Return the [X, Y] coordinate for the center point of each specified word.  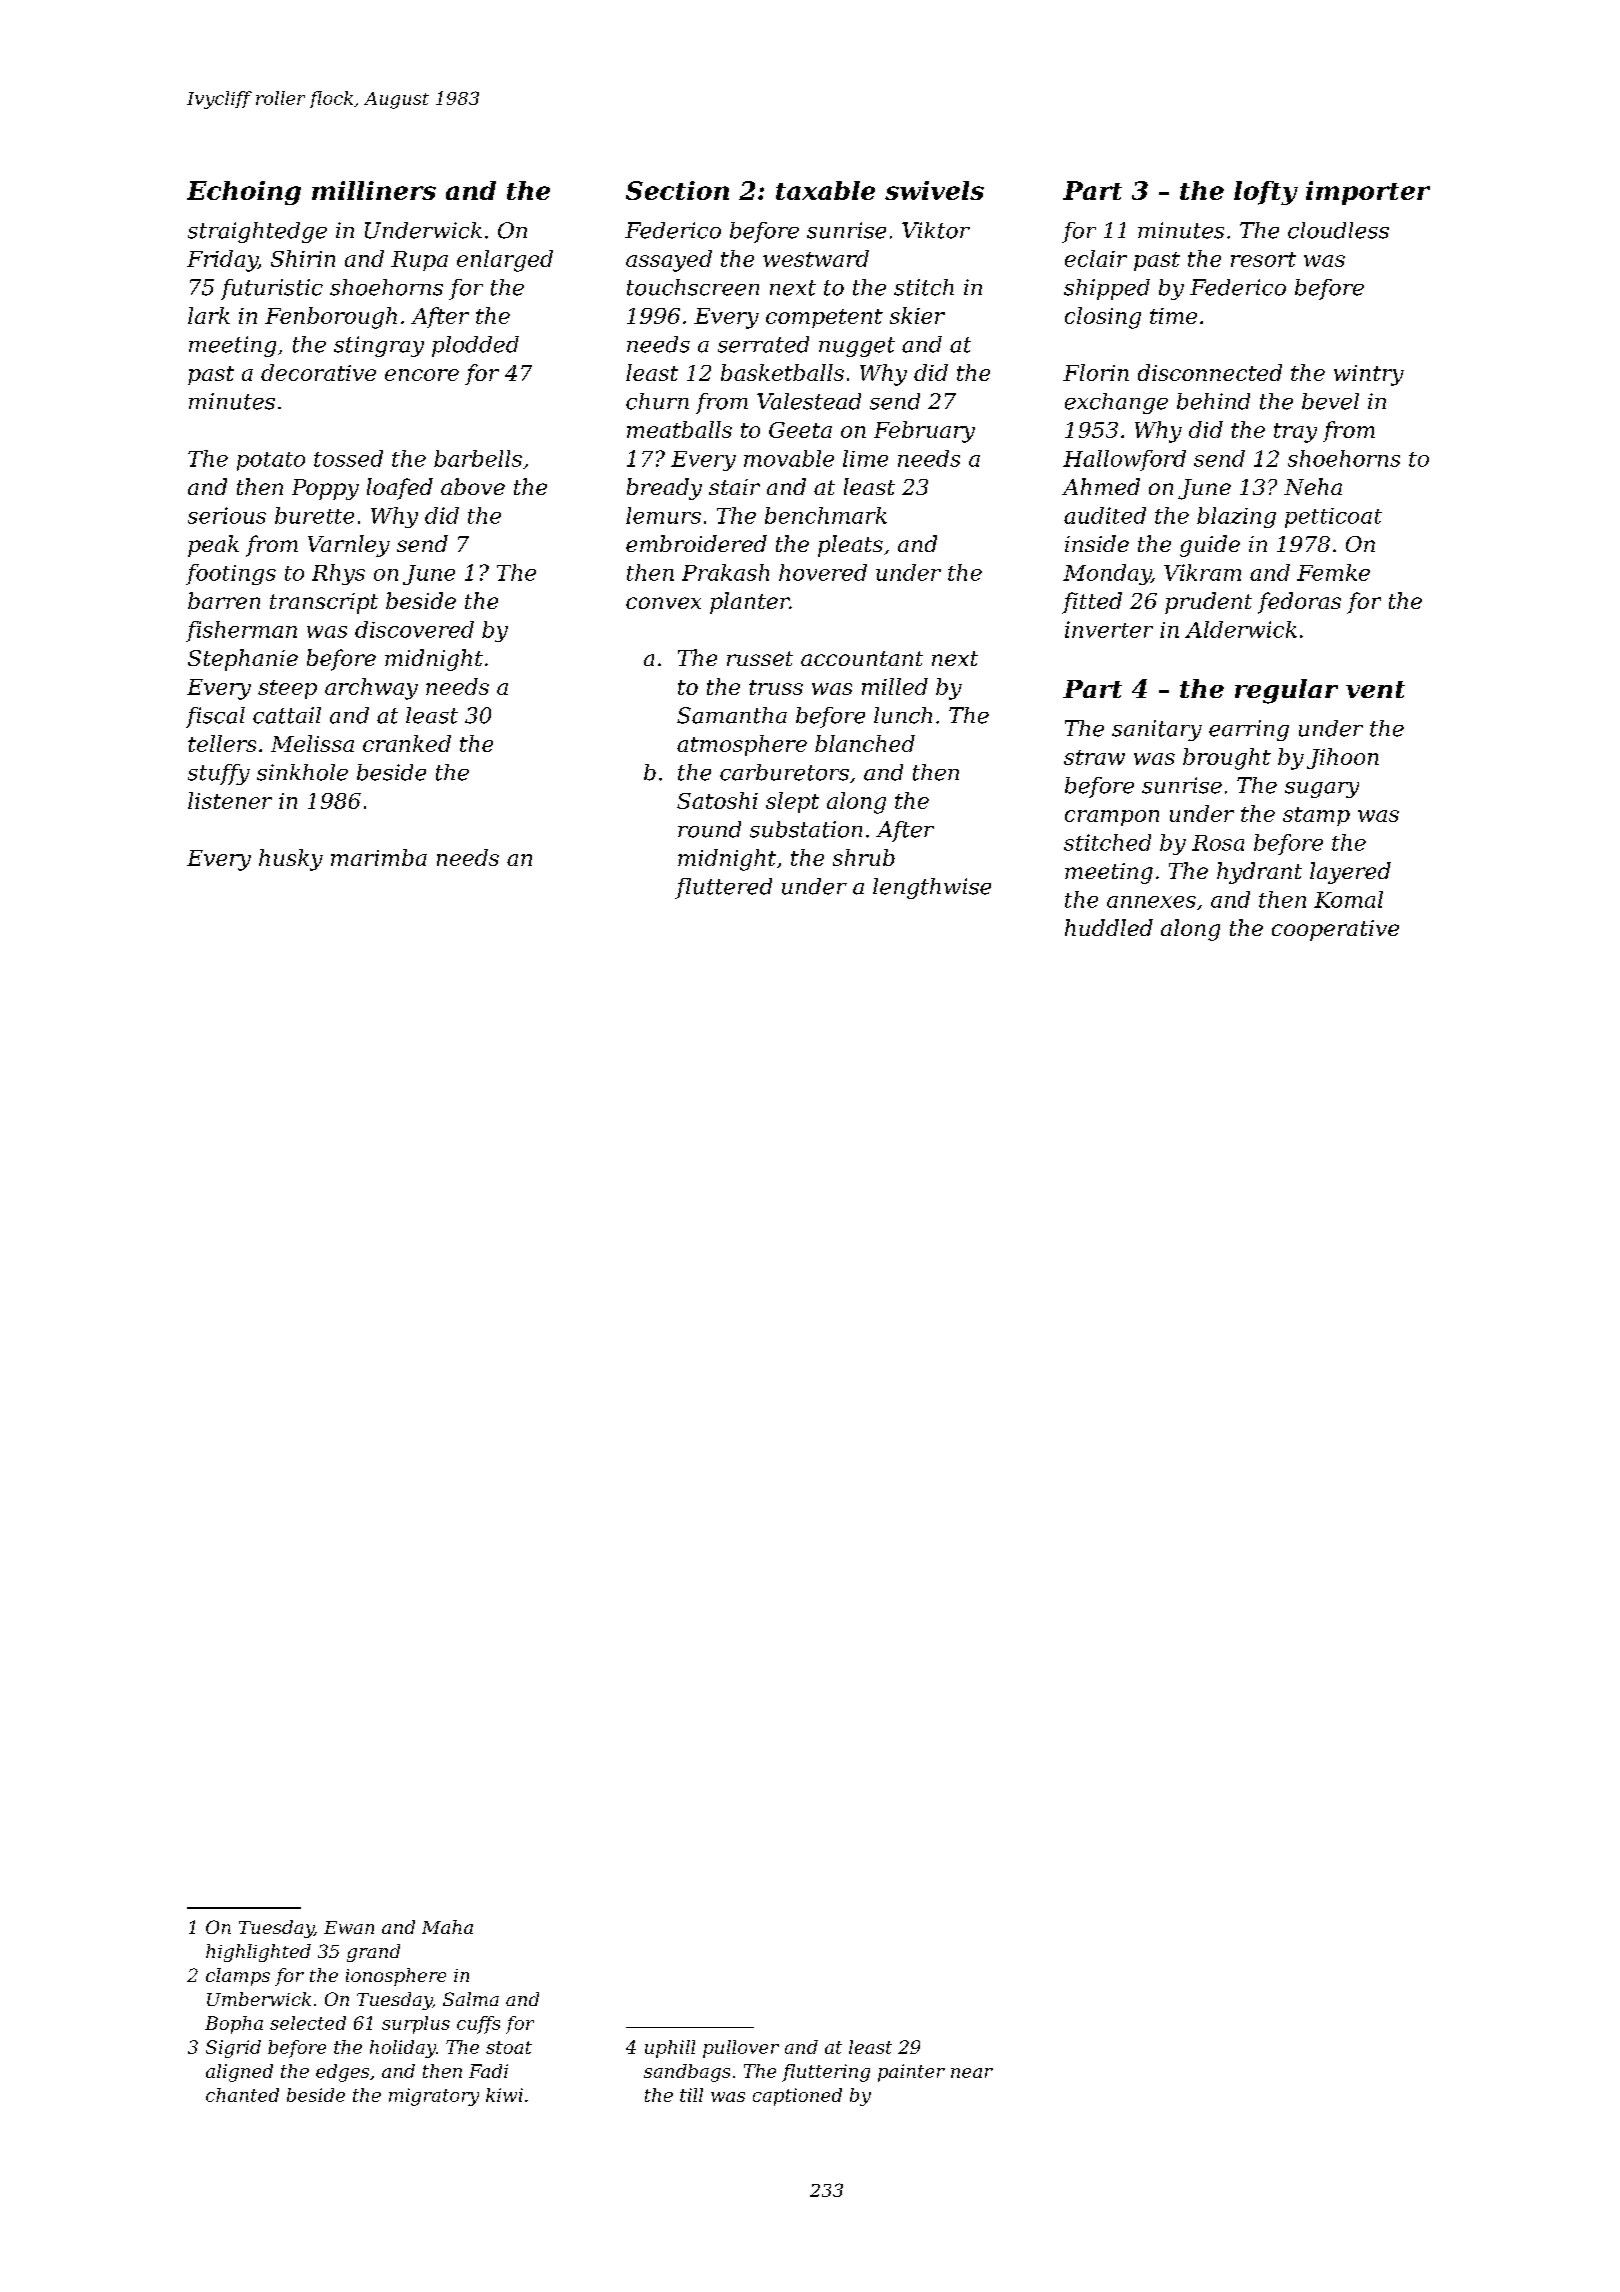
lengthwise [932, 888]
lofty [1266, 193]
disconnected [1210, 372]
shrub [864, 857]
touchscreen [693, 287]
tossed [348, 458]
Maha [447, 1927]
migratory [434, 2097]
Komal [1348, 899]
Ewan [349, 1927]
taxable [825, 190]
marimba [379, 857]
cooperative [1335, 930]
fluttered [723, 888]
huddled [1109, 927]
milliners [374, 190]
